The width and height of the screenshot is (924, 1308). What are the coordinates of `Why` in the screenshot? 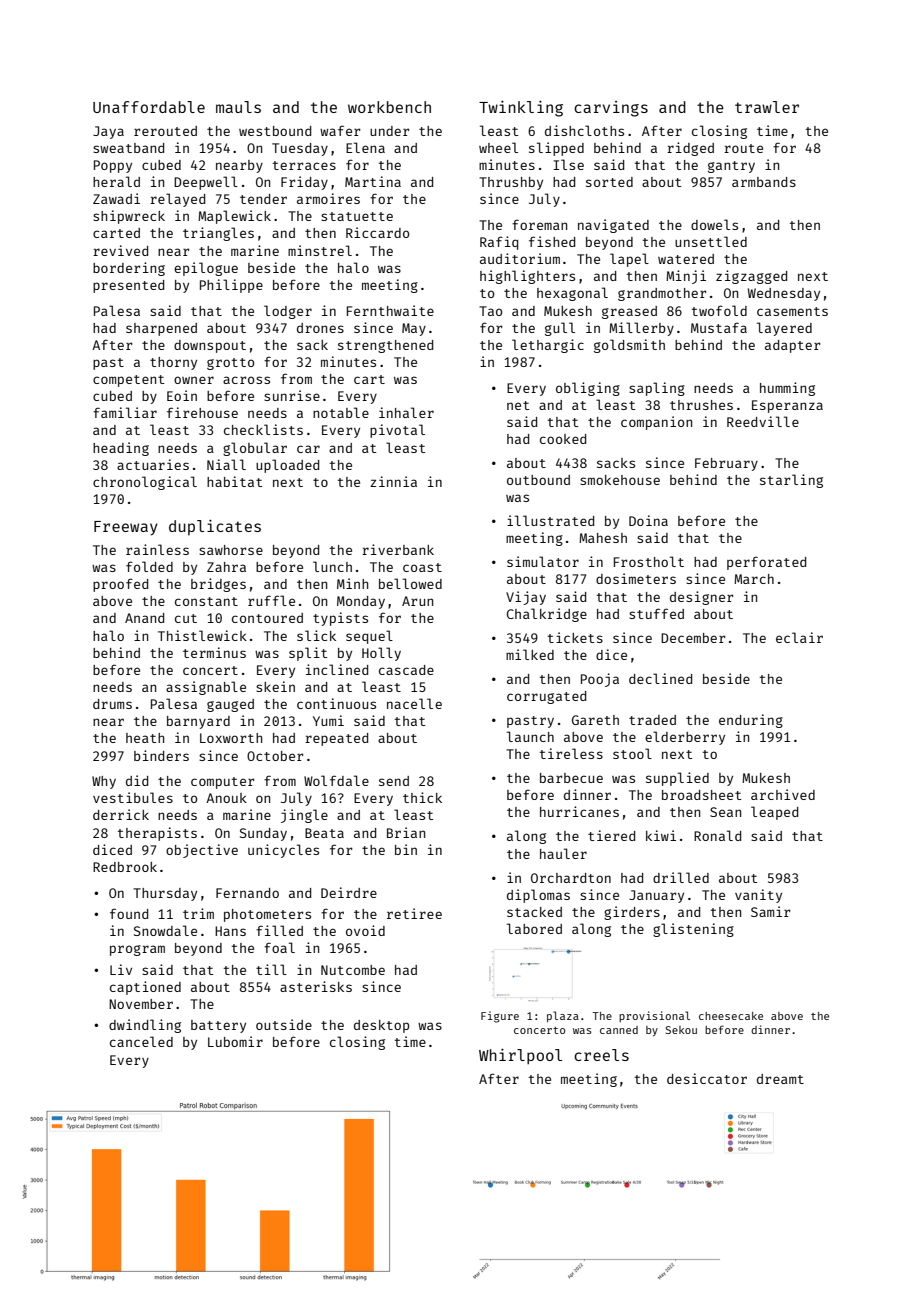 It's located at (104, 782).
